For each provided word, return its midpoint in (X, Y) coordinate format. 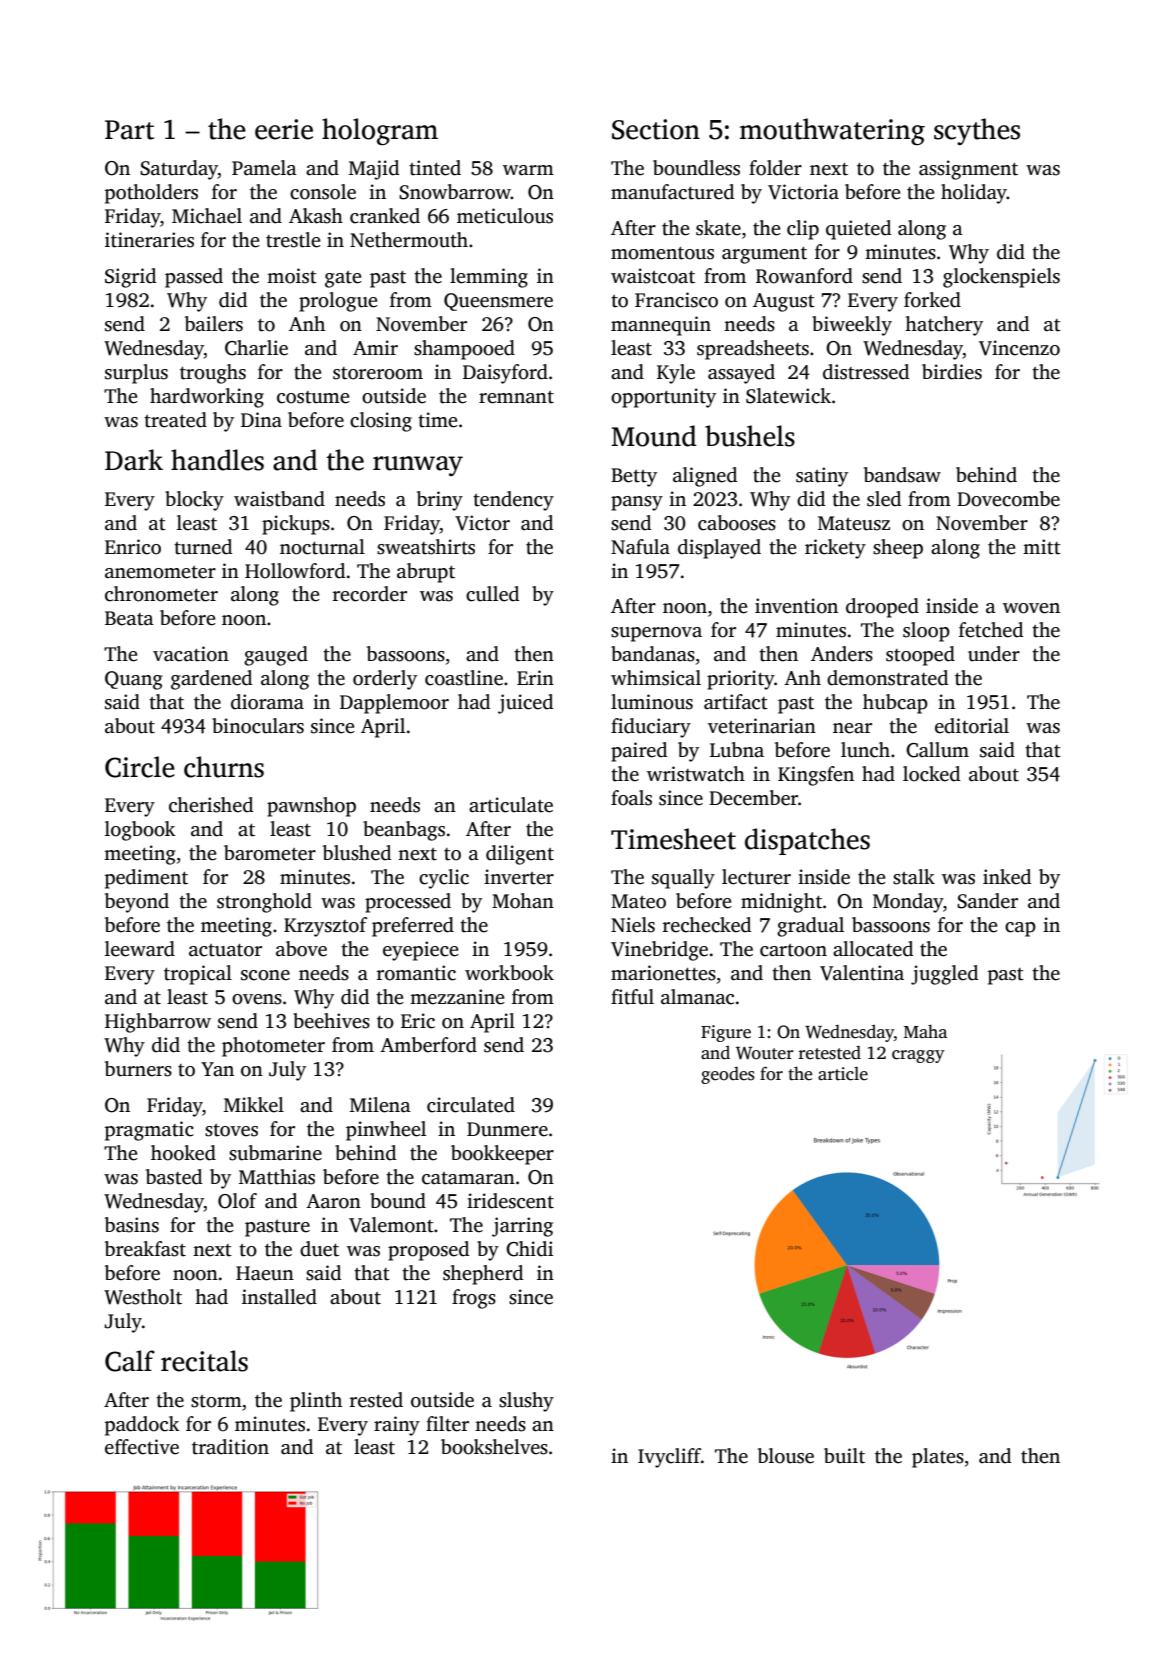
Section (656, 129)
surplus (136, 374)
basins (132, 1225)
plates (938, 1458)
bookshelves (494, 1447)
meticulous (505, 216)
